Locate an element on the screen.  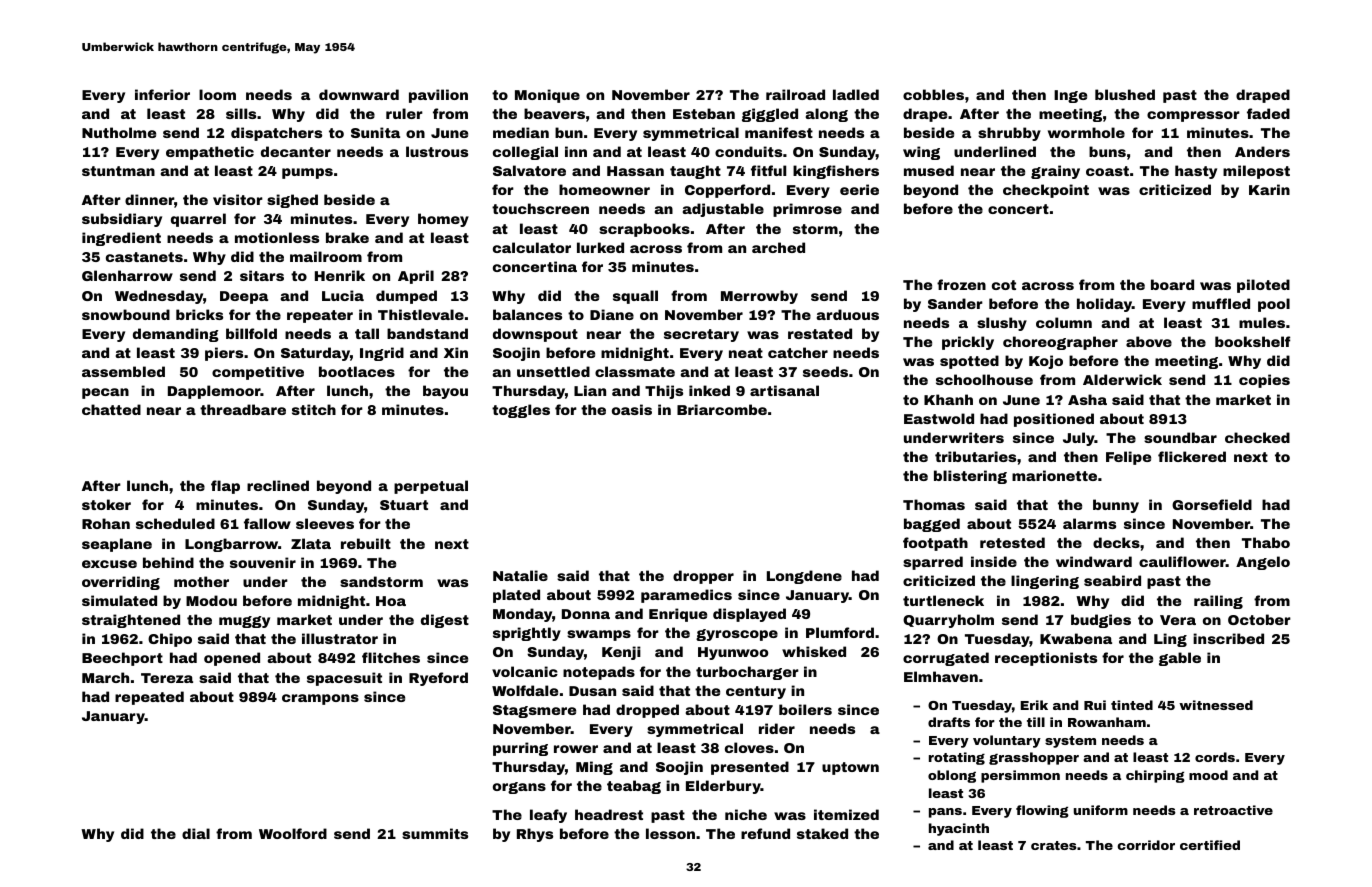
railroad is located at coordinates (795, 94).
